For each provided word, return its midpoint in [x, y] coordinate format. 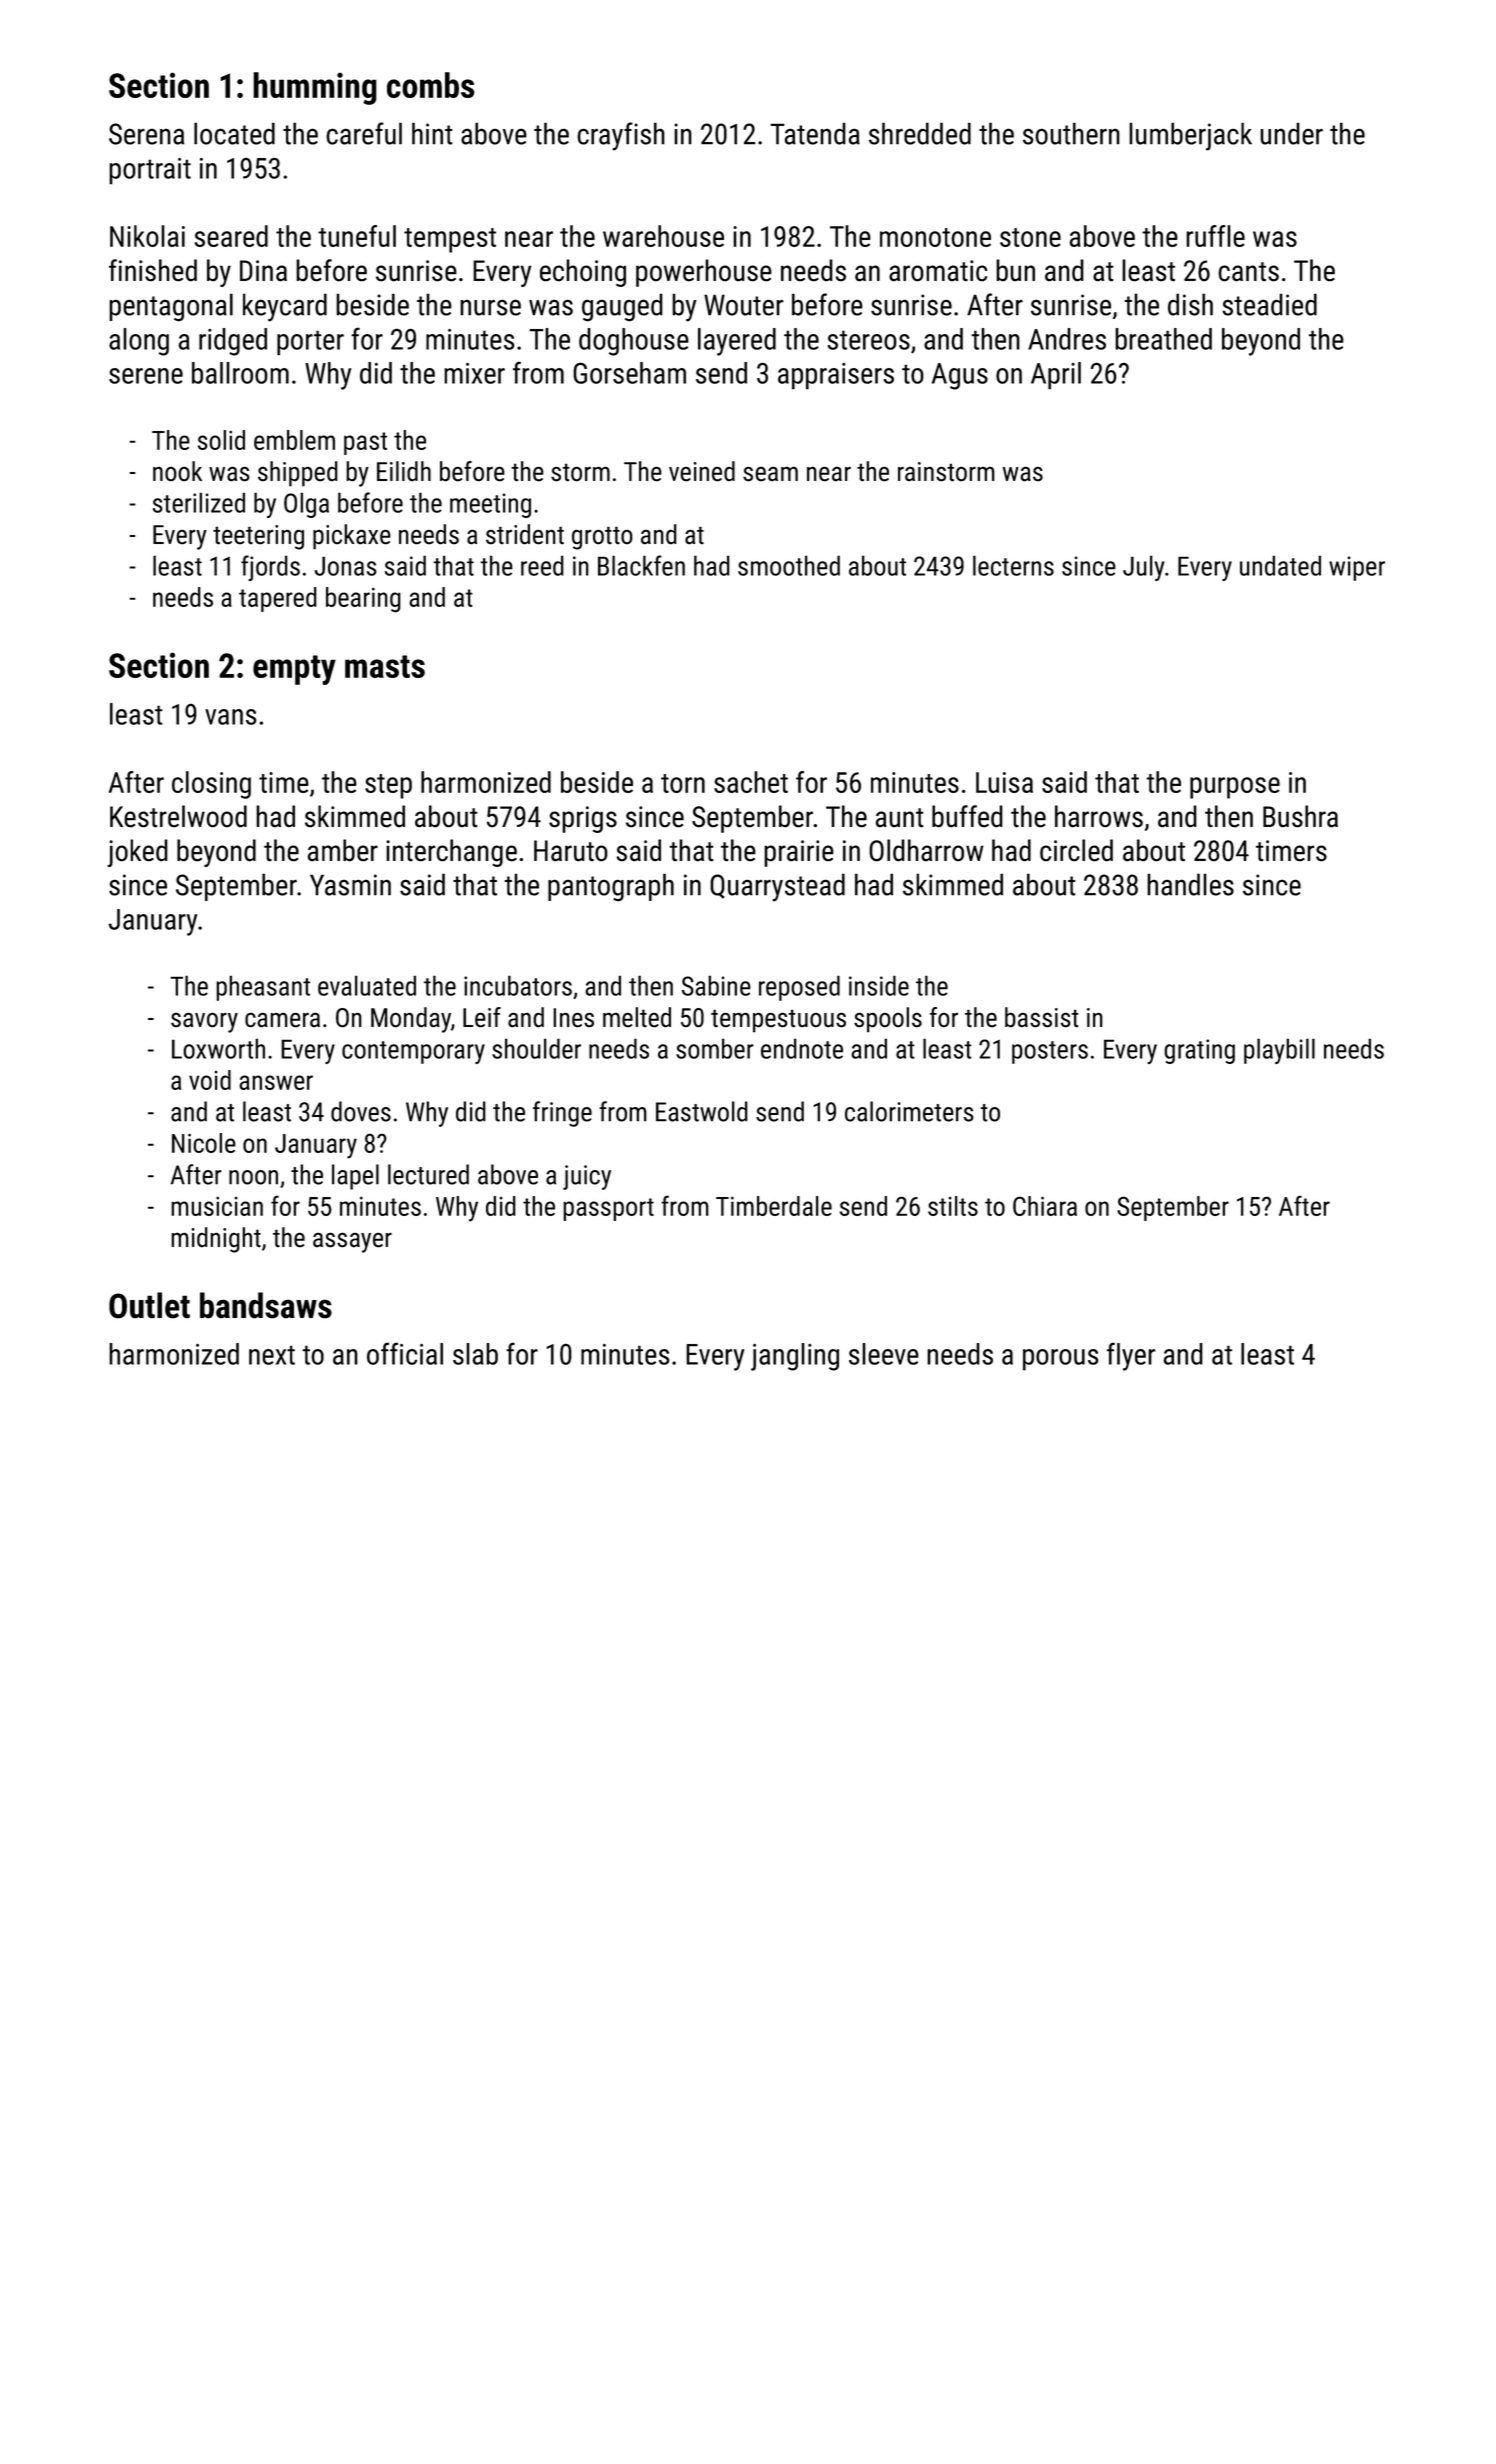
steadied [1269, 304]
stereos [868, 340]
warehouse [663, 236]
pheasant [263, 988]
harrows [1099, 816]
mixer [474, 373]
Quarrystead [777, 887]
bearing [363, 599]
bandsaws [266, 1305]
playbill [1279, 1051]
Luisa [1004, 782]
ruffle [1215, 236]
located [234, 133]
